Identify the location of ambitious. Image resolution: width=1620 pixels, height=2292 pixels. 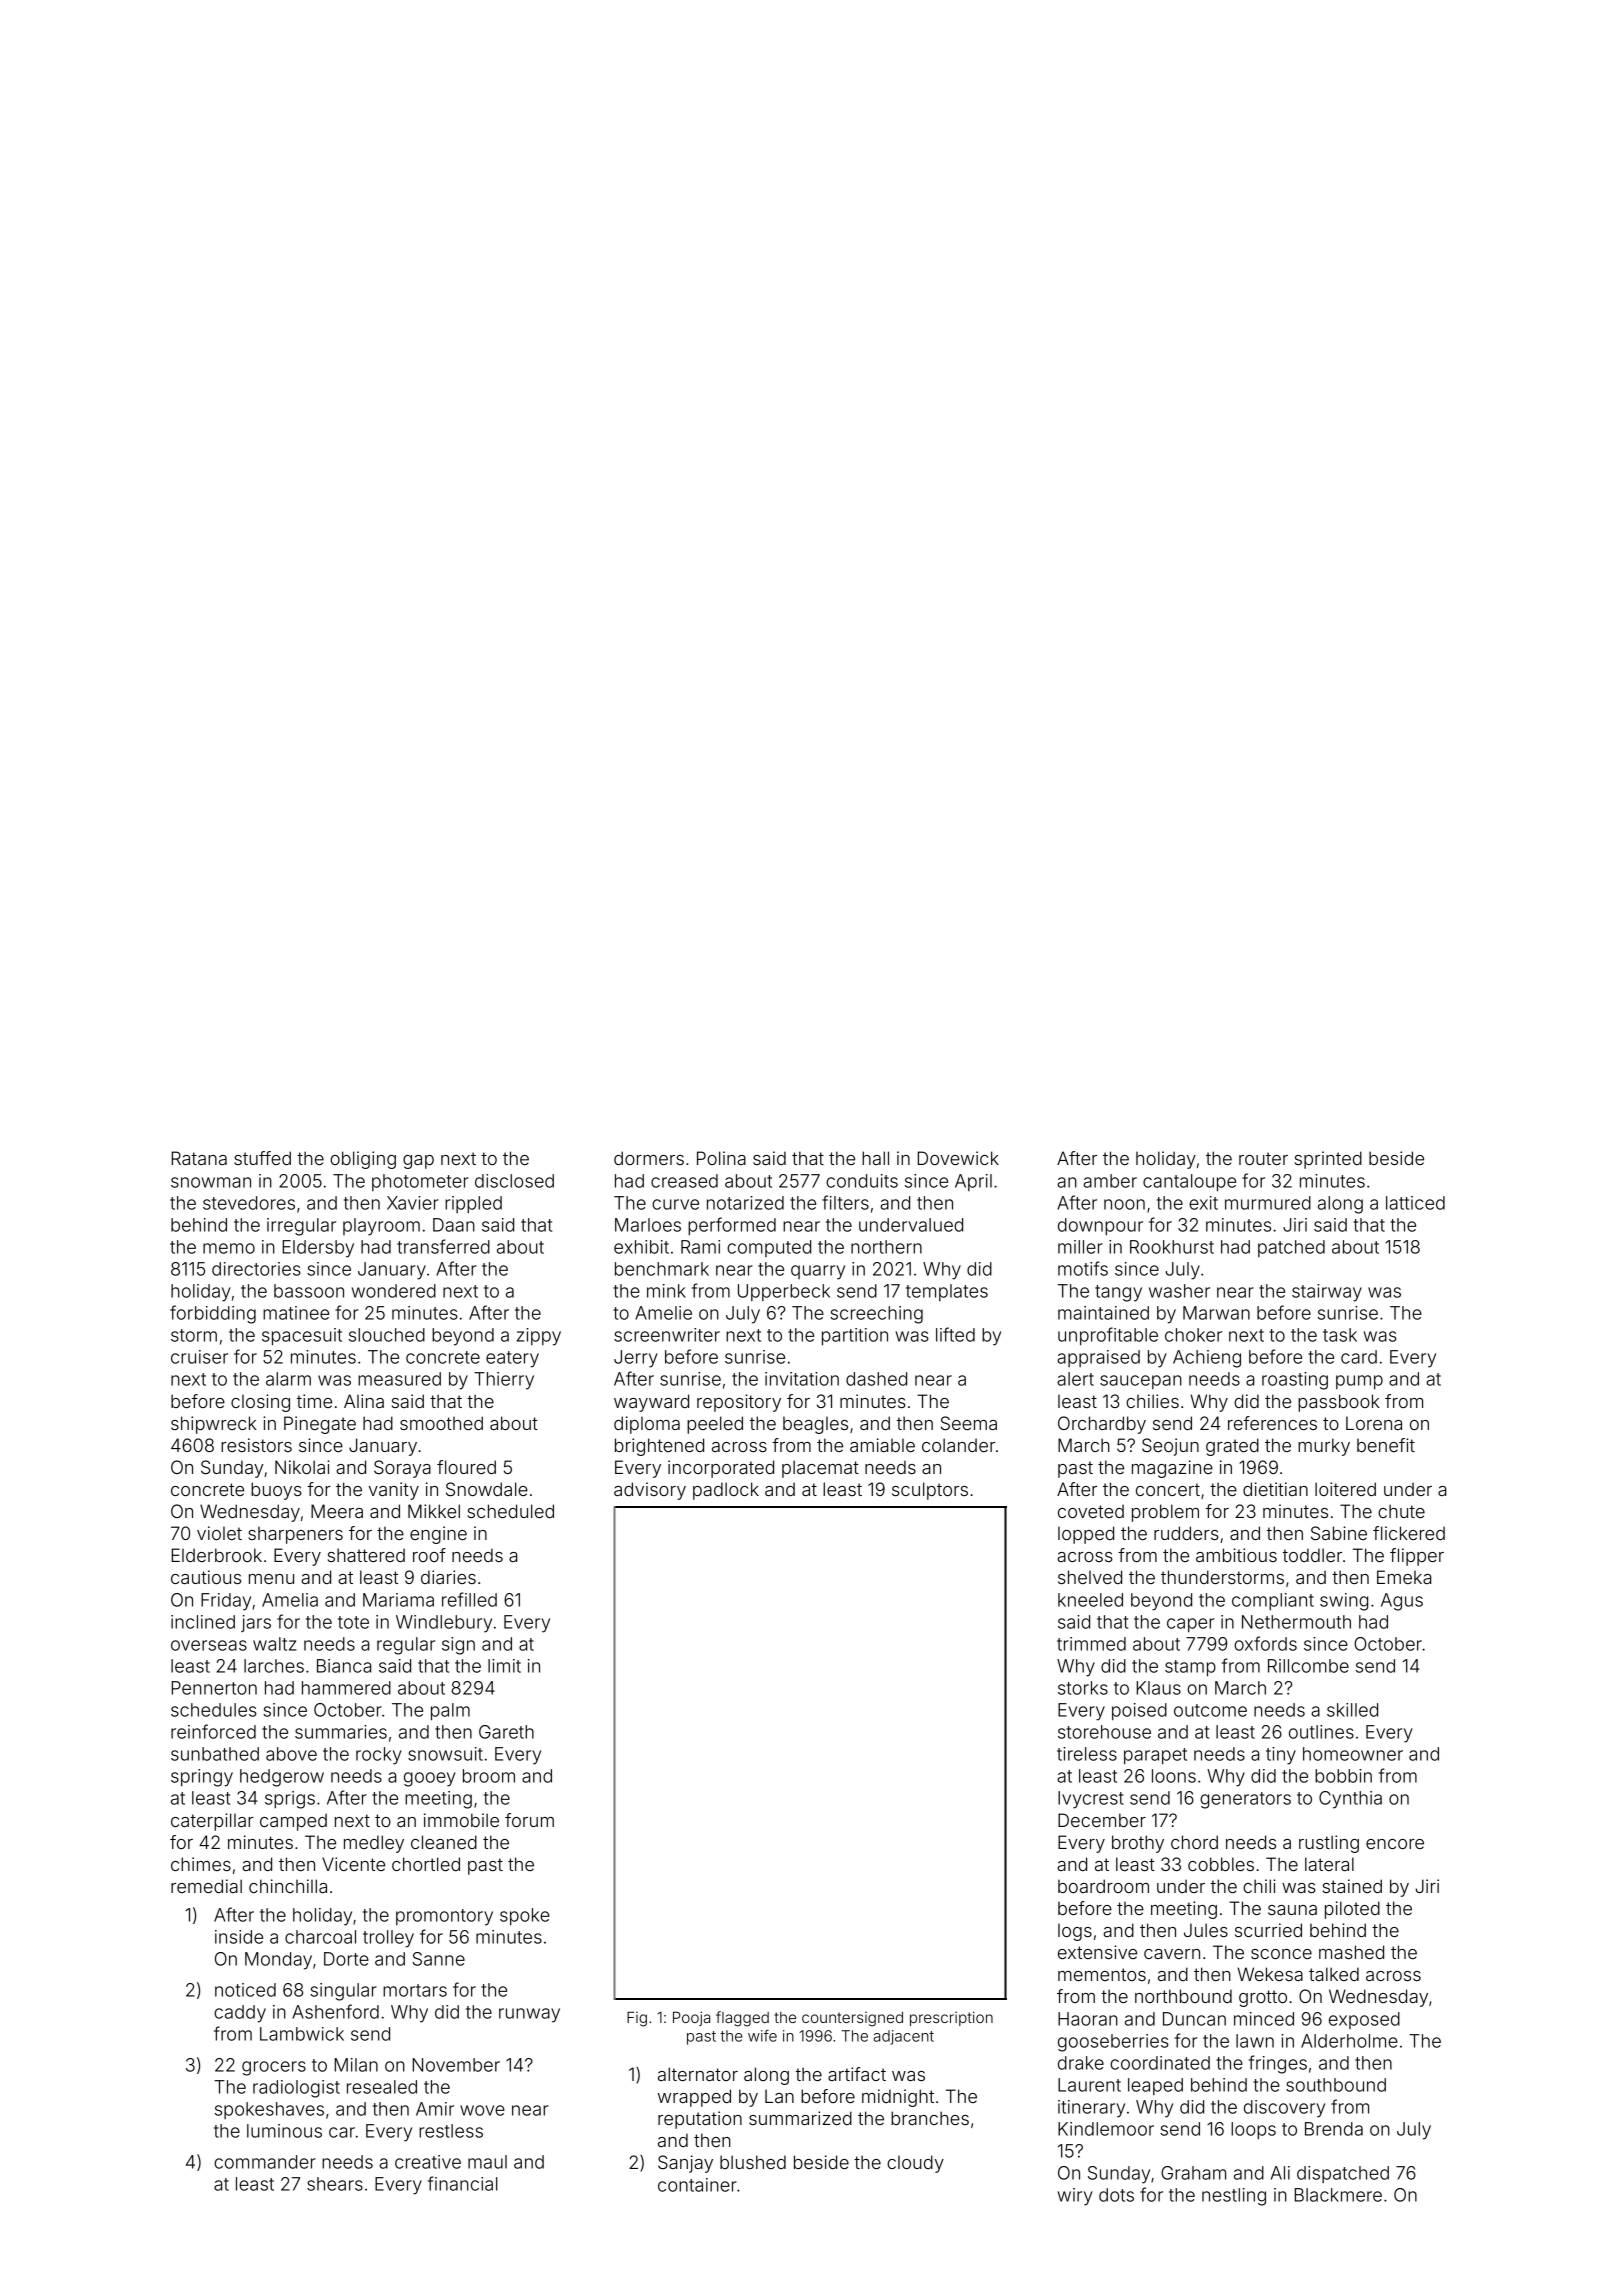
(1236, 1555).
